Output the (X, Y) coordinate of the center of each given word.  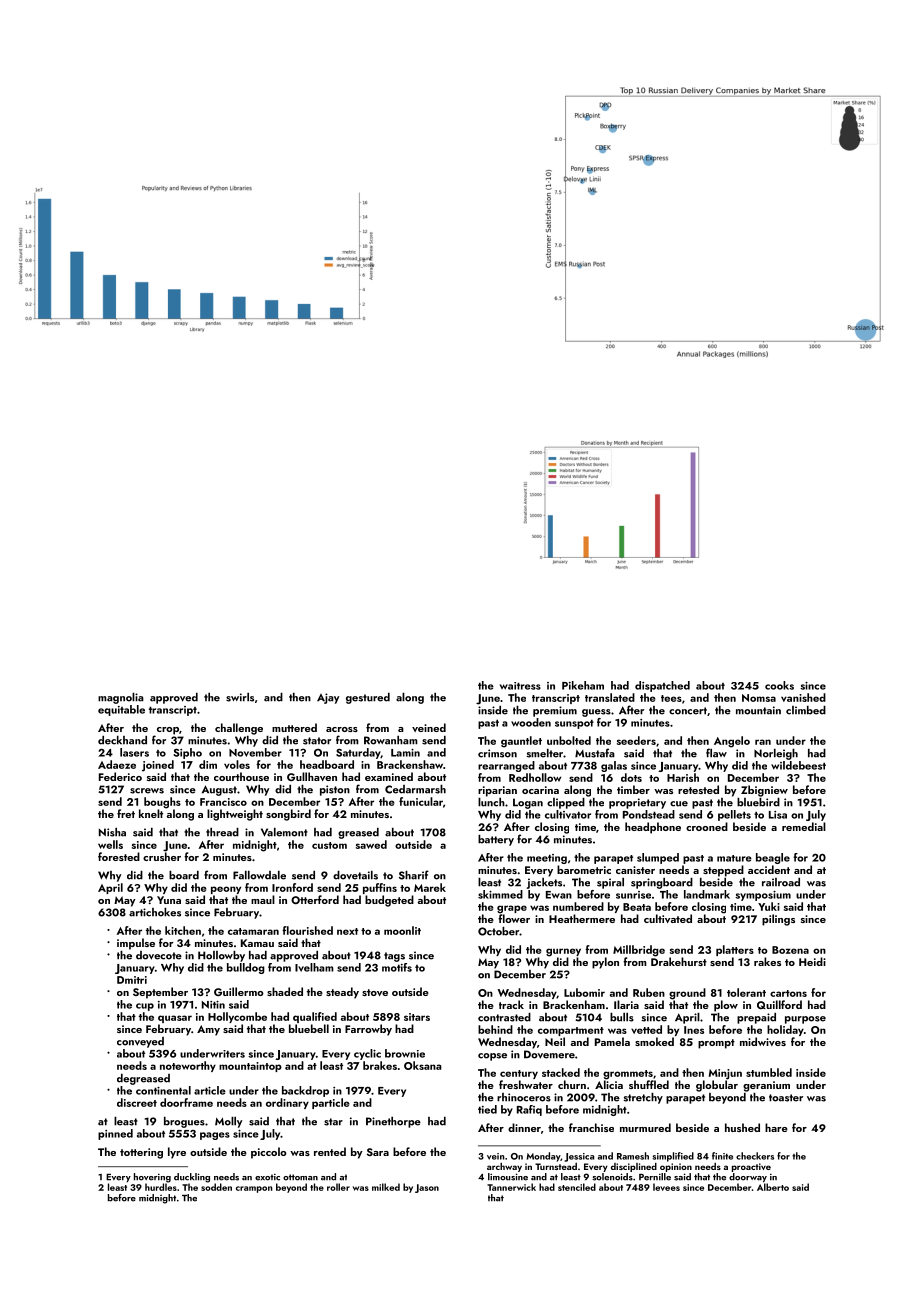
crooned (707, 826)
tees (671, 698)
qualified (315, 1017)
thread (222, 832)
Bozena (790, 950)
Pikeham (583, 685)
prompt (716, 1044)
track (511, 1004)
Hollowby (221, 956)
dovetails (355, 875)
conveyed (140, 1042)
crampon (254, 1189)
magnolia (121, 698)
